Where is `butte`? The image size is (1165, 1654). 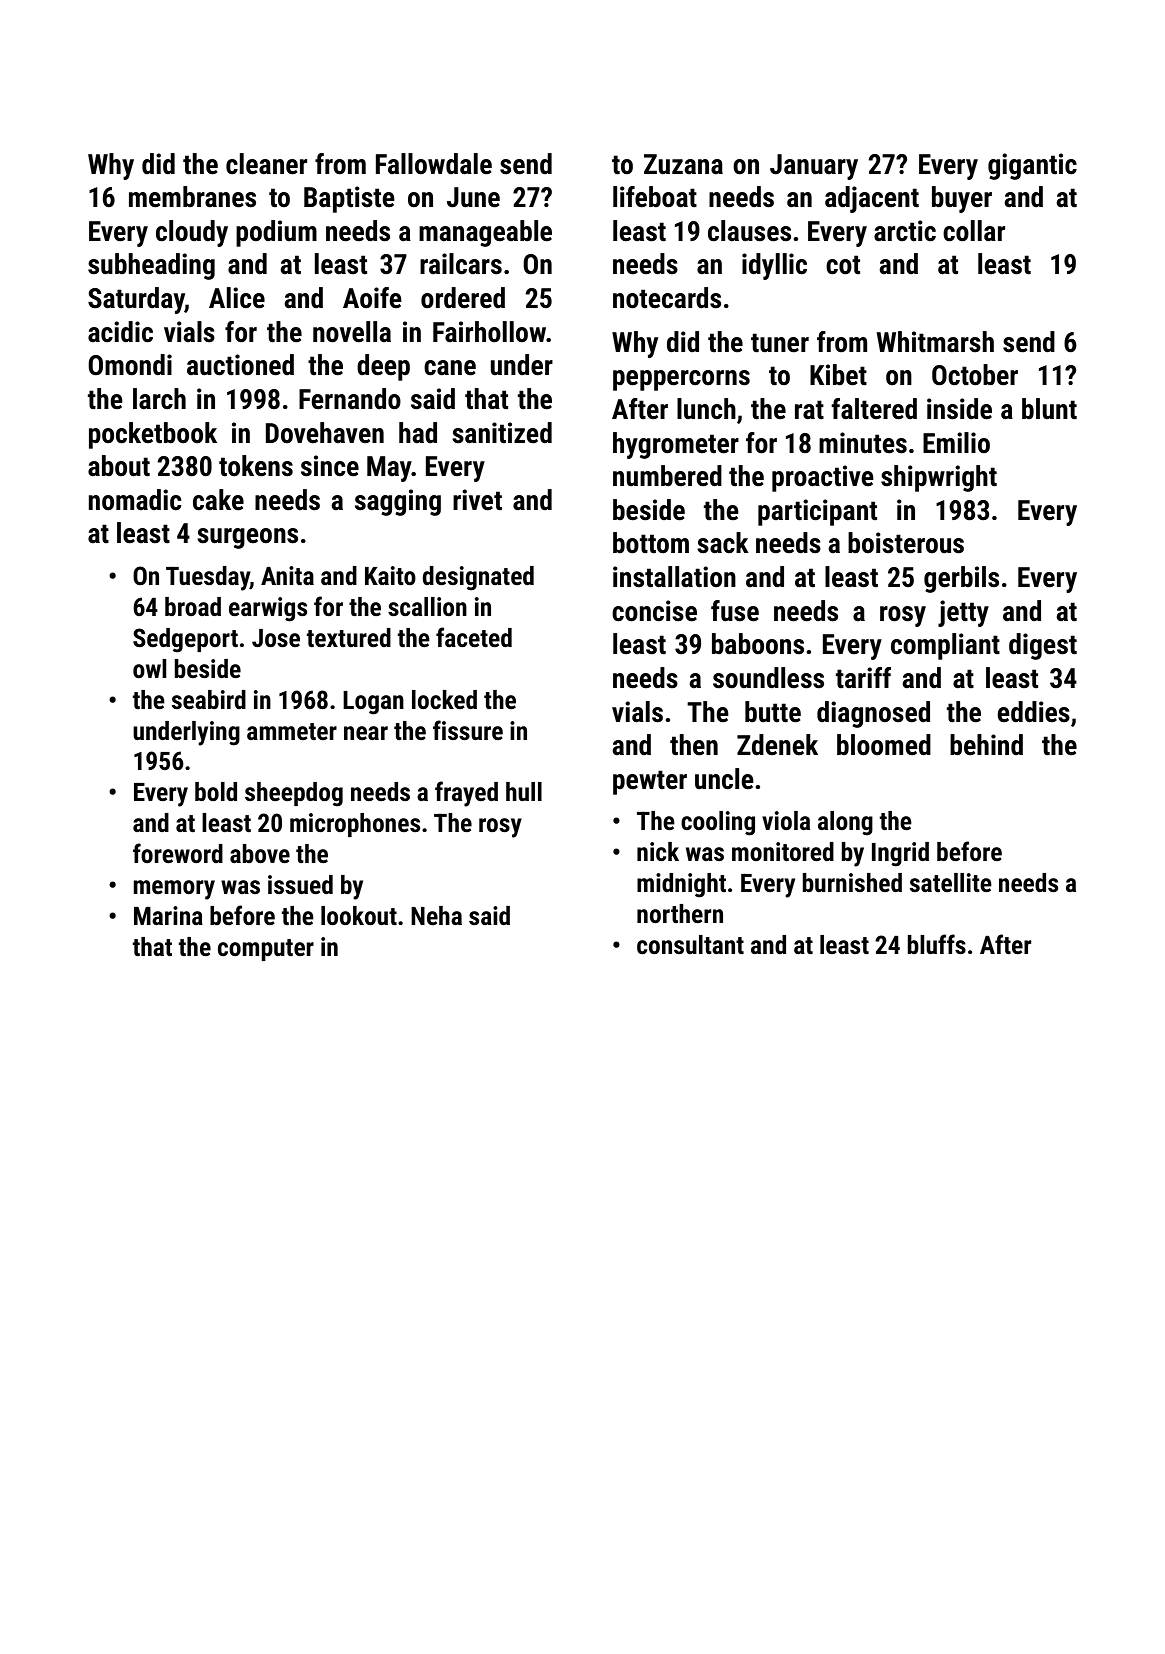 butte is located at coordinates (773, 712).
